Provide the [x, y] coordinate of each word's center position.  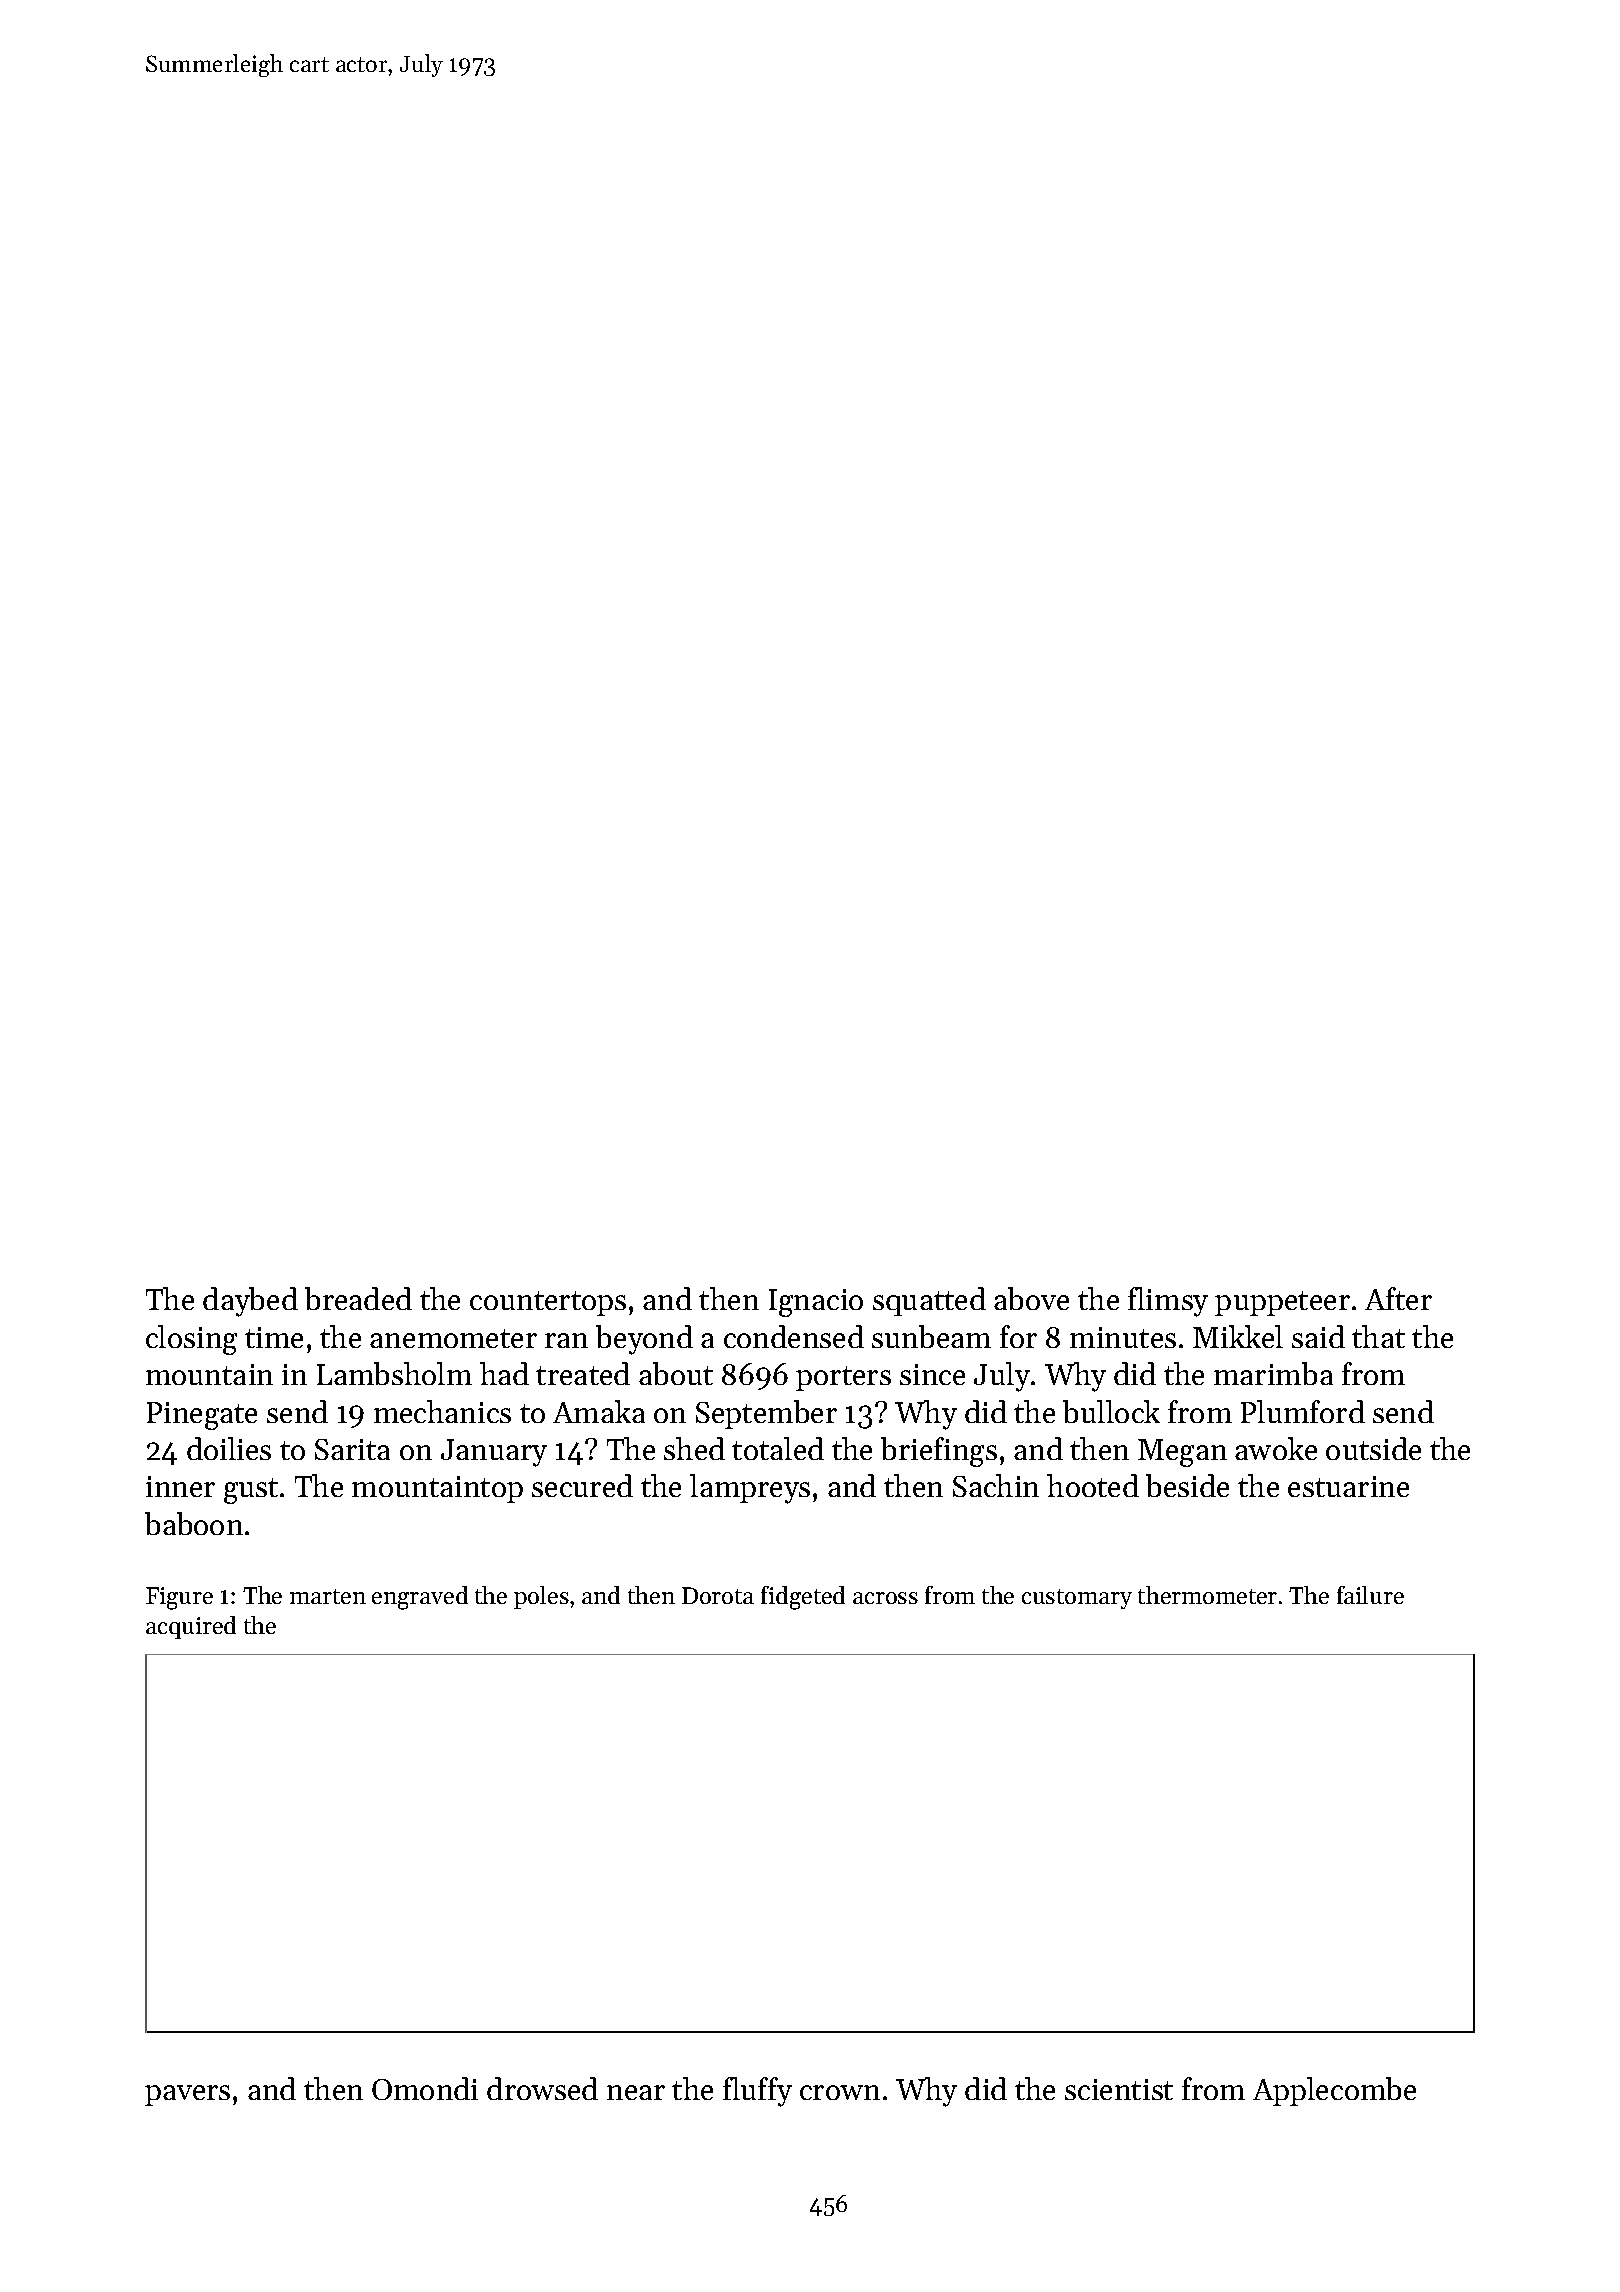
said [1318, 1336]
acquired [191, 1627]
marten [328, 1596]
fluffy [757, 2092]
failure [1370, 1595]
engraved [420, 1598]
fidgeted [803, 1598]
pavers [187, 2095]
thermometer [1207, 1595]
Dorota [718, 1595]
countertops [548, 1303]
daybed [250, 1302]
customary [1077, 1599]
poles [541, 1597]
